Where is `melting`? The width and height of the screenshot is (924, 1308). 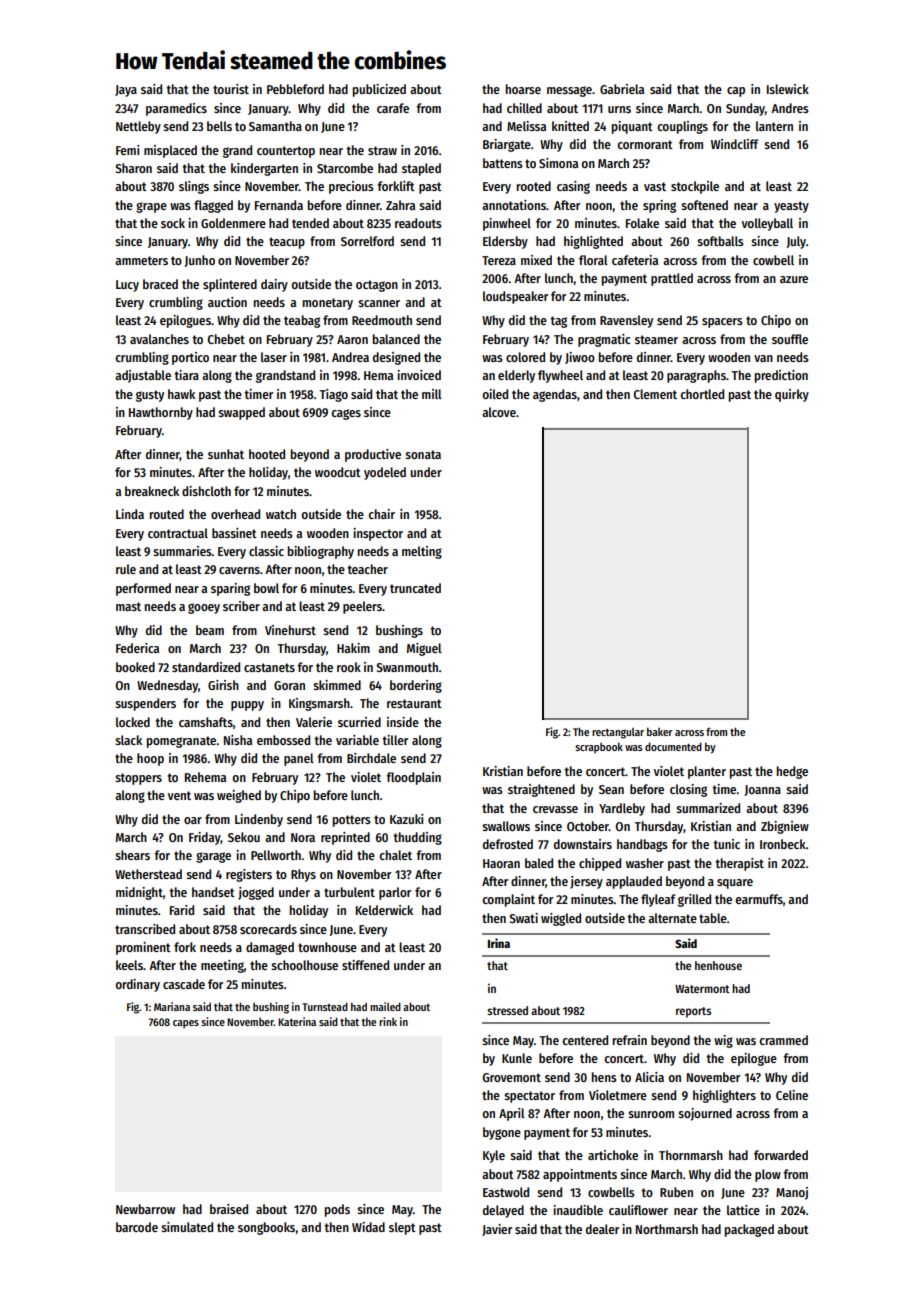 melting is located at coordinates (422, 552).
